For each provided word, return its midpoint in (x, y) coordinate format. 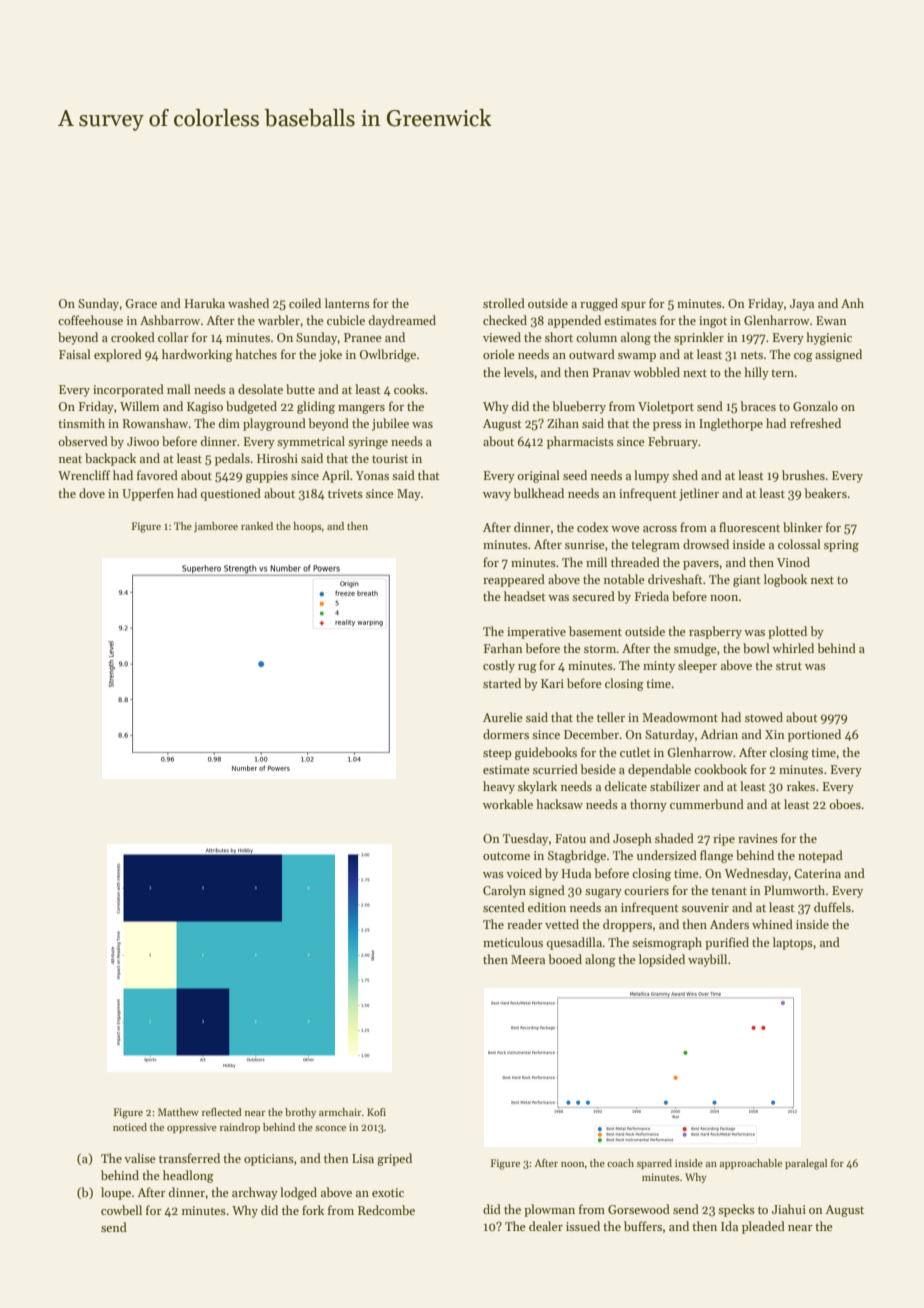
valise (140, 1158)
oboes (845, 804)
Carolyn (504, 891)
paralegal (806, 1164)
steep (497, 754)
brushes (803, 475)
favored (157, 475)
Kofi (376, 1112)
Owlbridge (388, 355)
